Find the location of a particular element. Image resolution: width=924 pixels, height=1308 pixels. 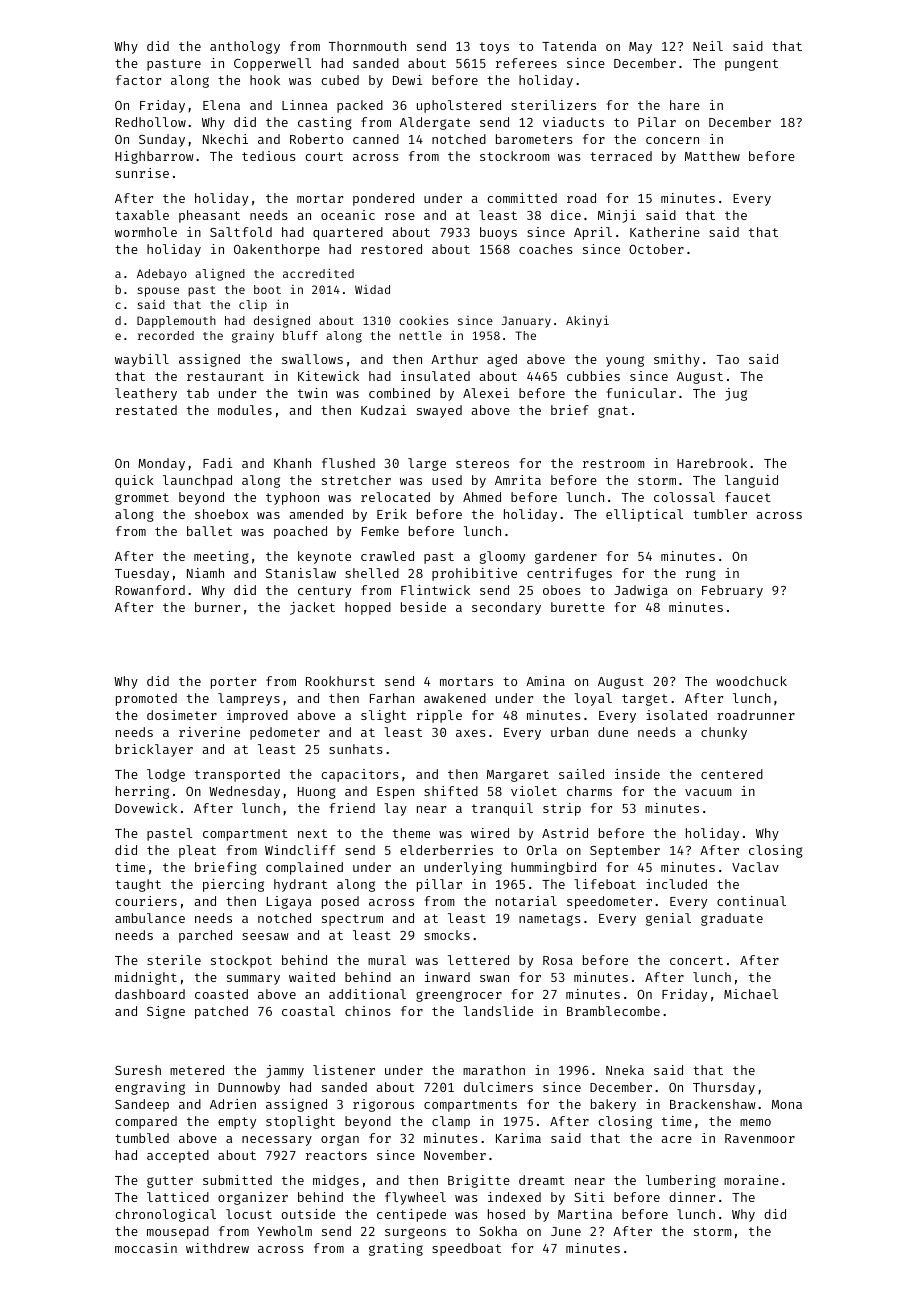

restaurant is located at coordinates (225, 376).
